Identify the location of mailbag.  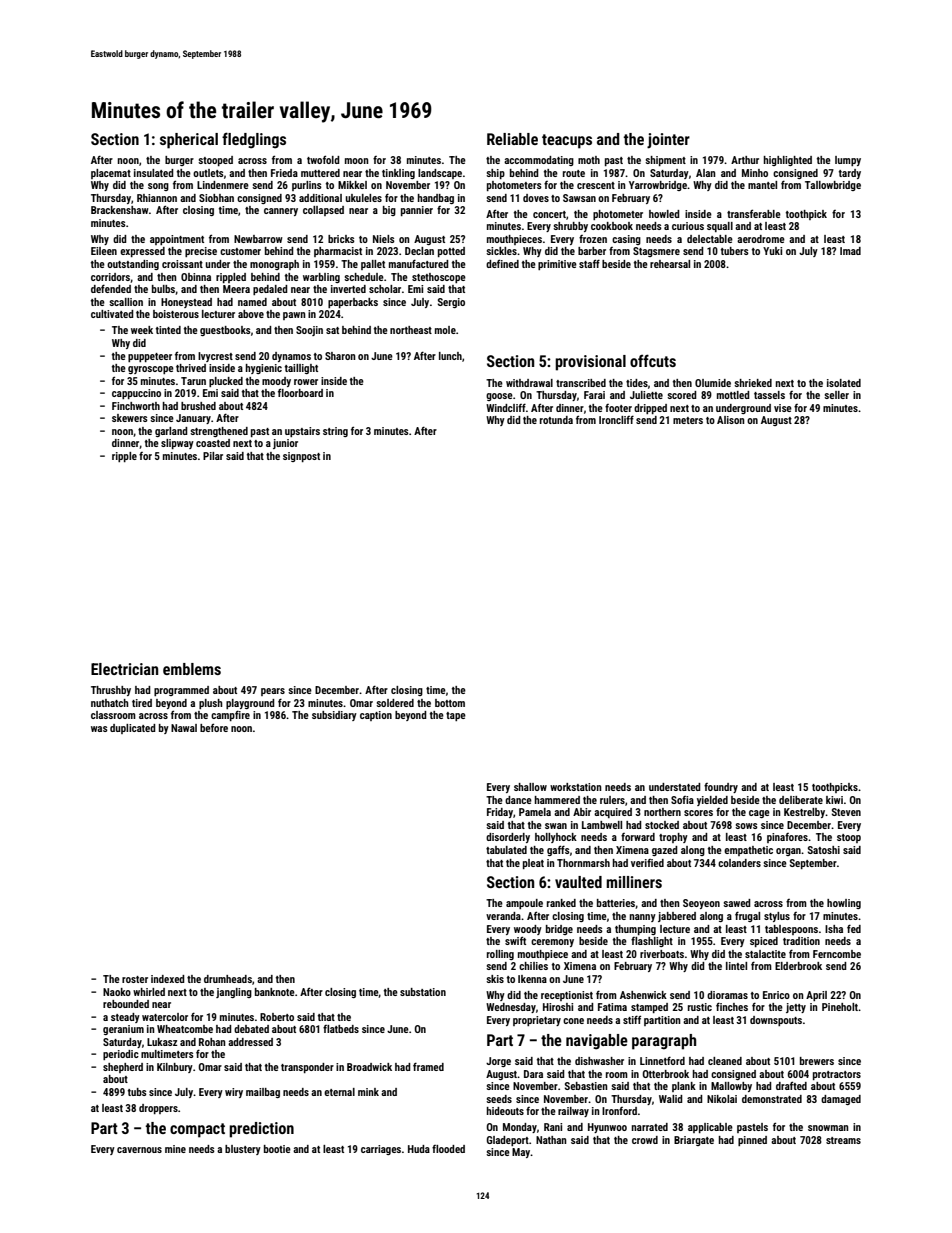
(263, 1093).
